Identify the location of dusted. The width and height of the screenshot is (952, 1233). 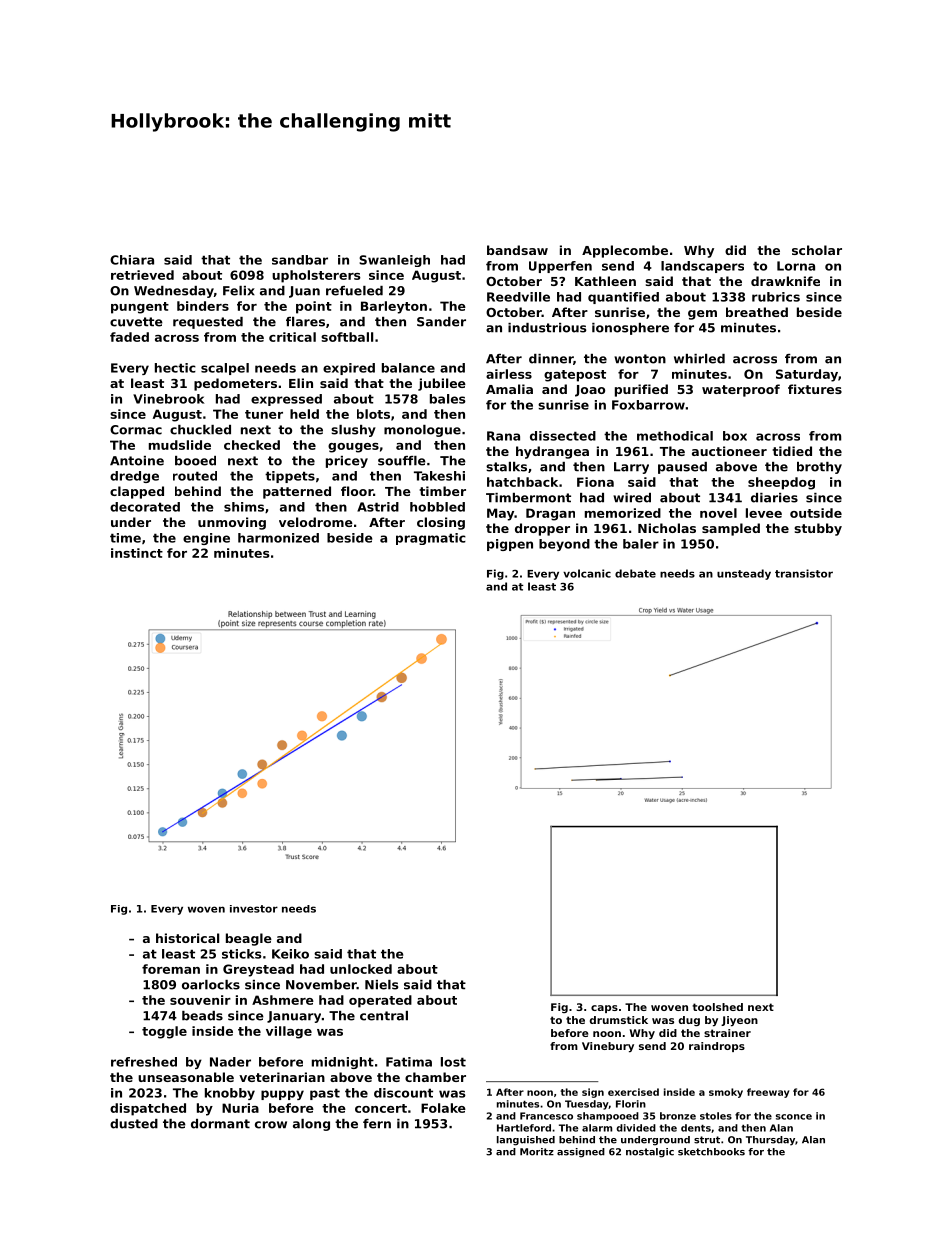
(134, 1124).
